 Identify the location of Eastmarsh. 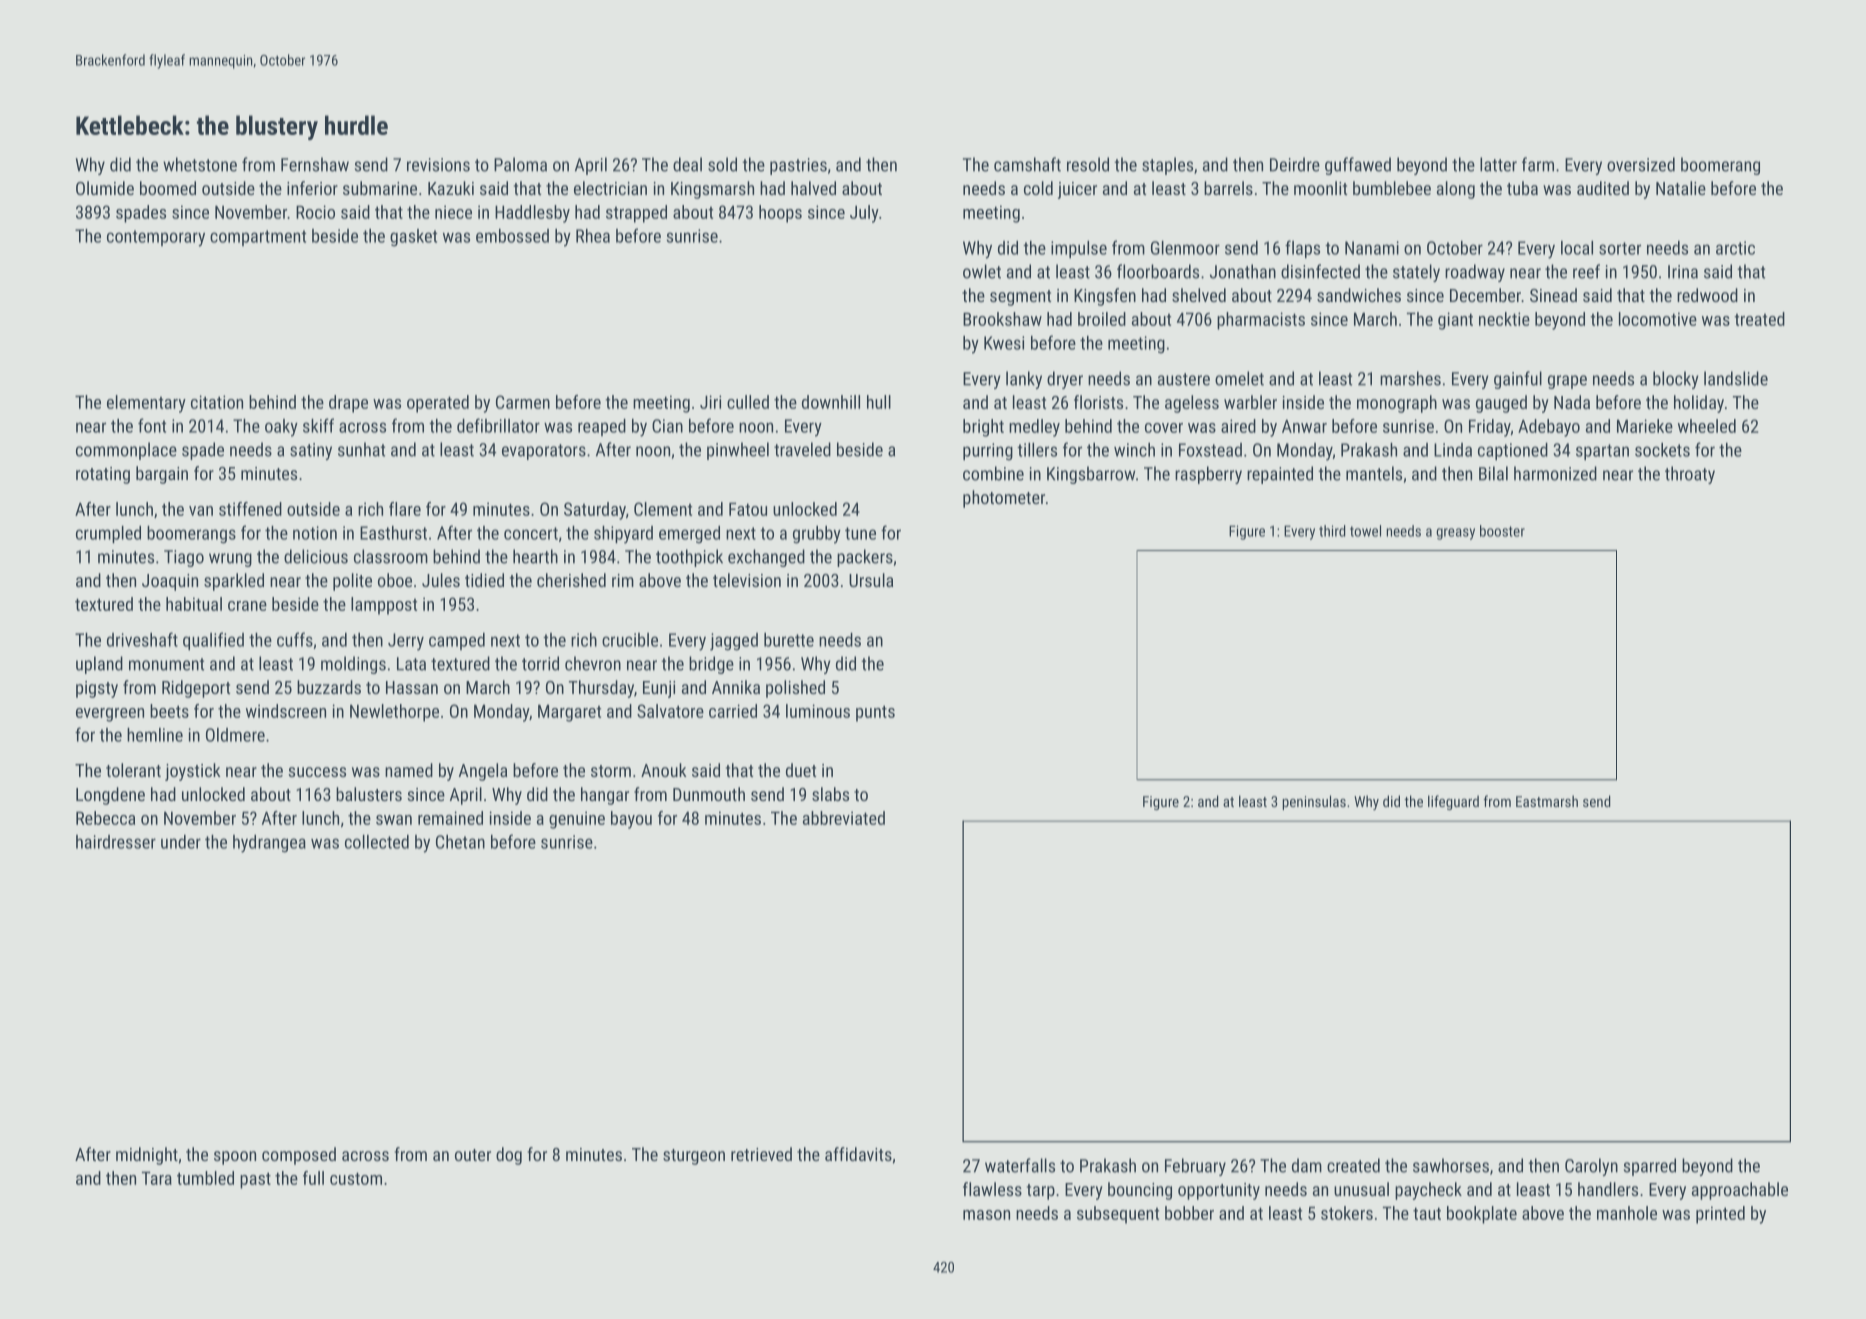
(1547, 801).
